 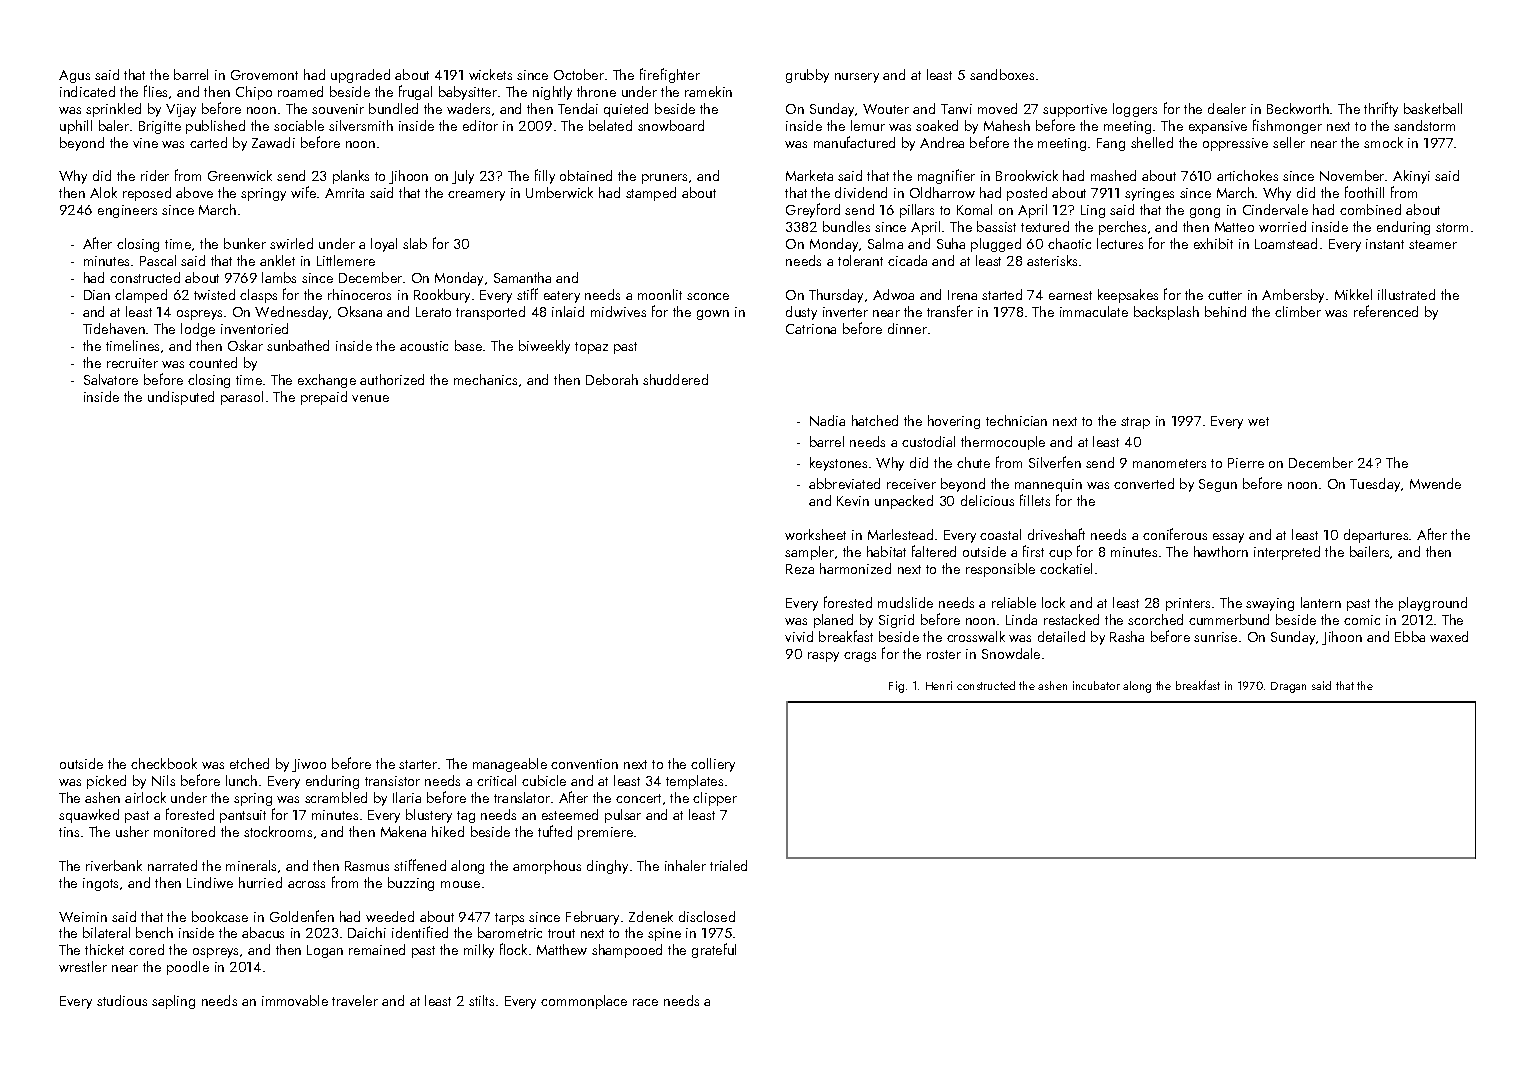 What do you see at coordinates (1166, 313) in the image?
I see `backsplash` at bounding box center [1166, 313].
